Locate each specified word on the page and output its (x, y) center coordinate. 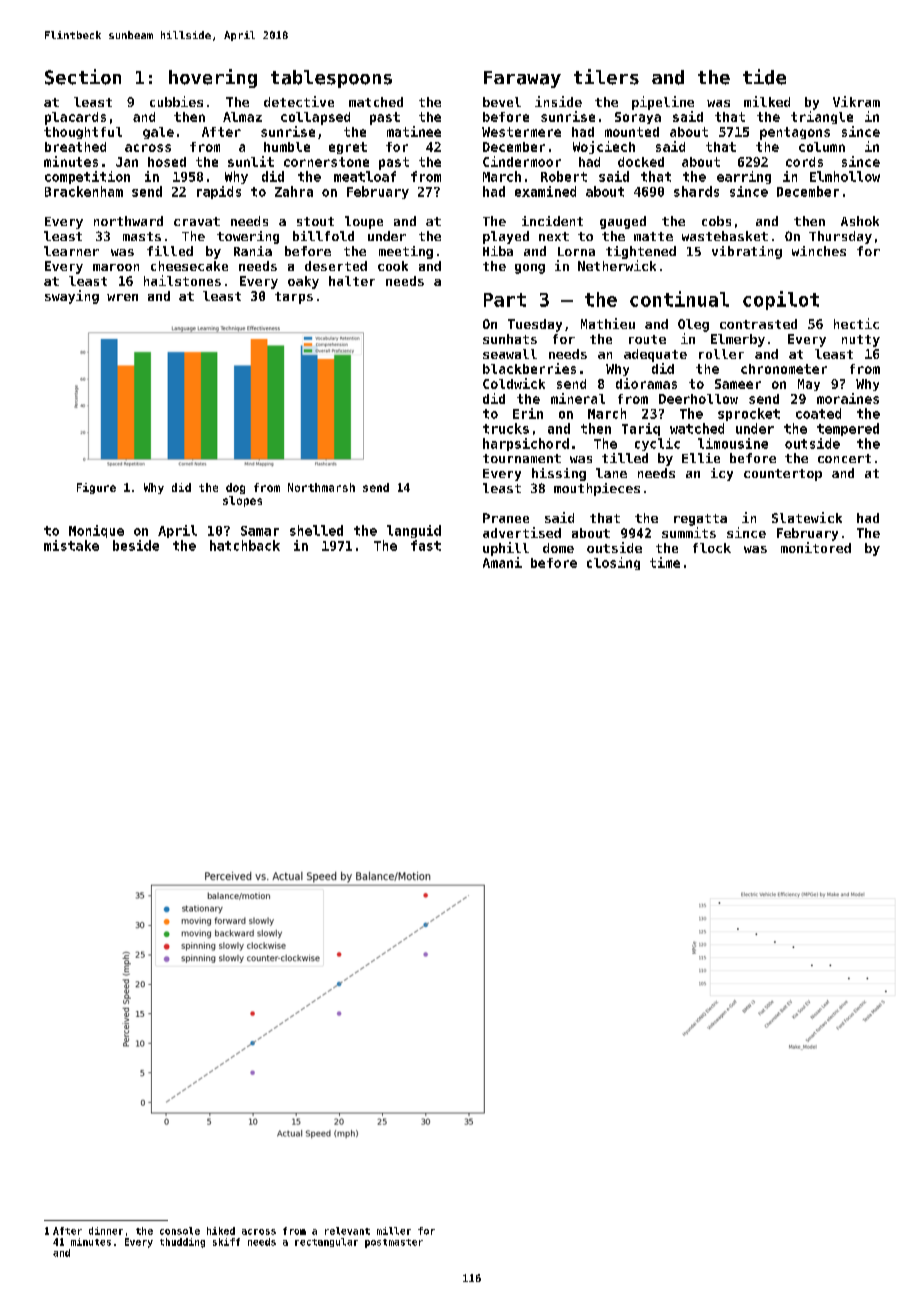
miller (394, 1231)
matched (376, 102)
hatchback (245, 545)
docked (641, 162)
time (665, 562)
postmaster (394, 1243)
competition (87, 177)
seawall (510, 354)
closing (613, 563)
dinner (106, 1231)
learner (71, 251)
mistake (71, 545)
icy (722, 474)
